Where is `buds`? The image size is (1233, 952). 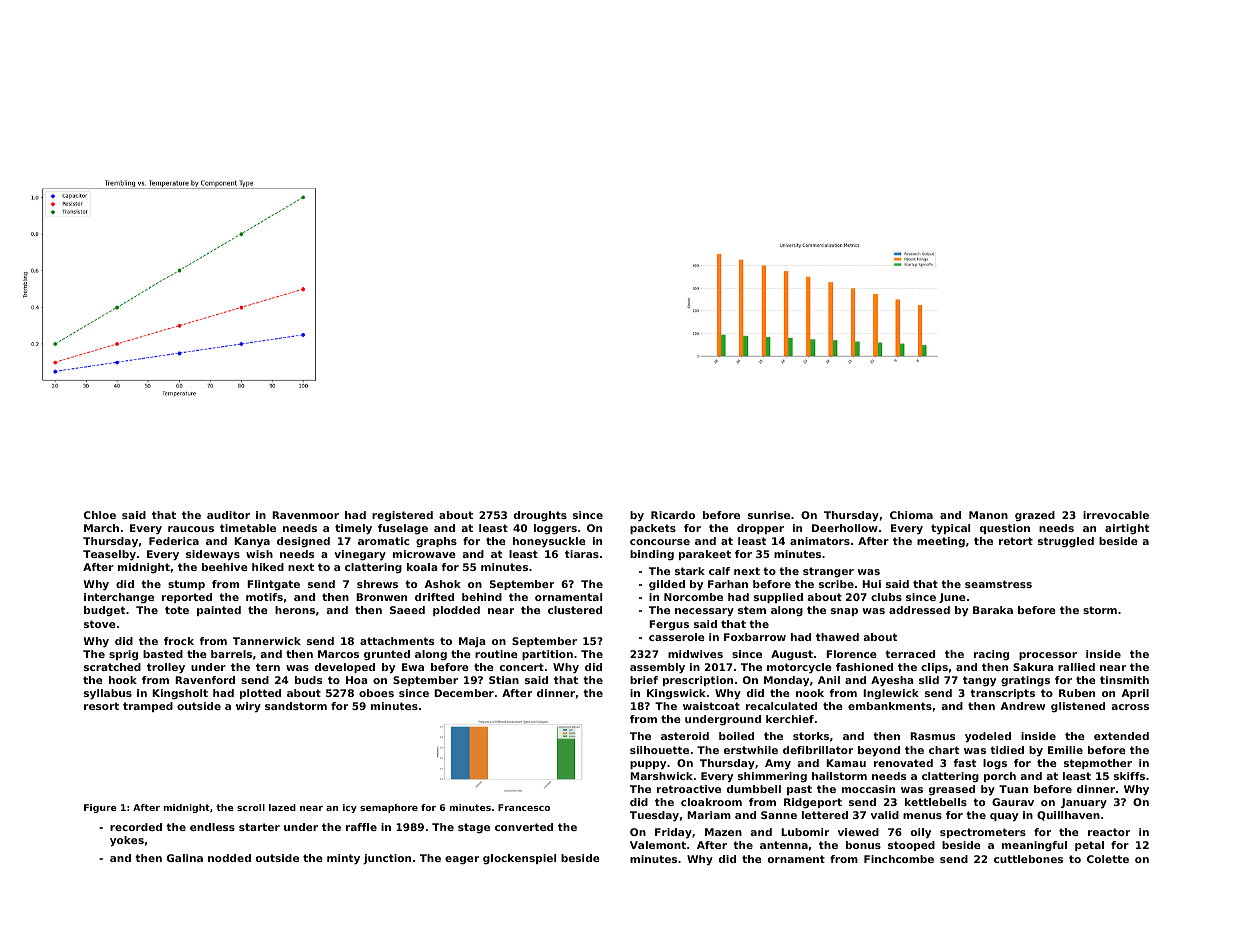
buds is located at coordinates (308, 680).
